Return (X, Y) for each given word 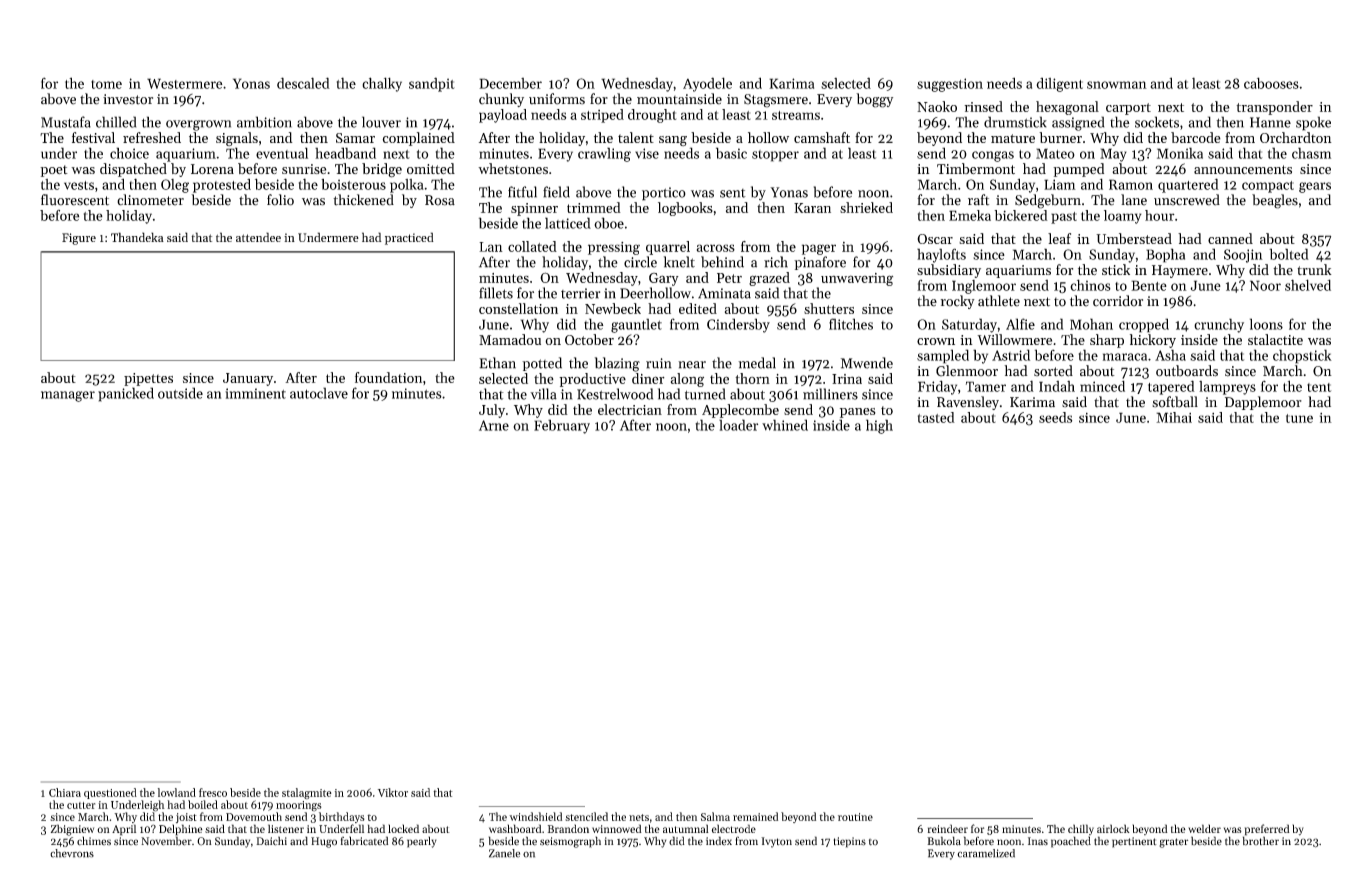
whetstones (513, 168)
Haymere (1180, 271)
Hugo (324, 842)
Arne (494, 425)
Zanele (504, 853)
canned (1230, 238)
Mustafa (66, 122)
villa (543, 394)
